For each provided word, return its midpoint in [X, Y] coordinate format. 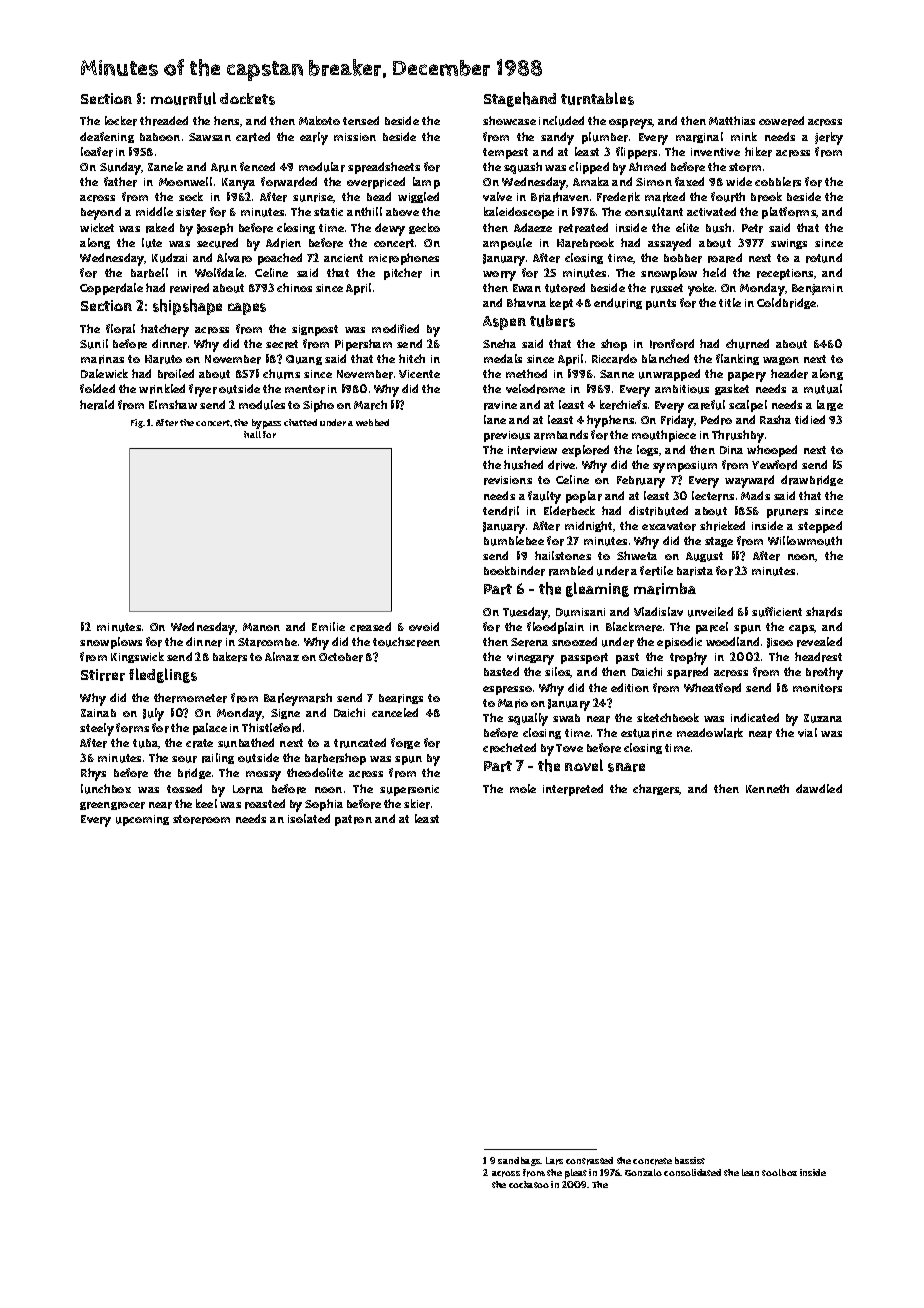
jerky [829, 138]
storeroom [201, 819]
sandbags [519, 1161]
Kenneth [767, 788]
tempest [505, 153]
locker [121, 121]
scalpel [748, 406]
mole [523, 788]
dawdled [819, 788]
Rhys [93, 774]
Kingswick [137, 657]
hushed [523, 465]
